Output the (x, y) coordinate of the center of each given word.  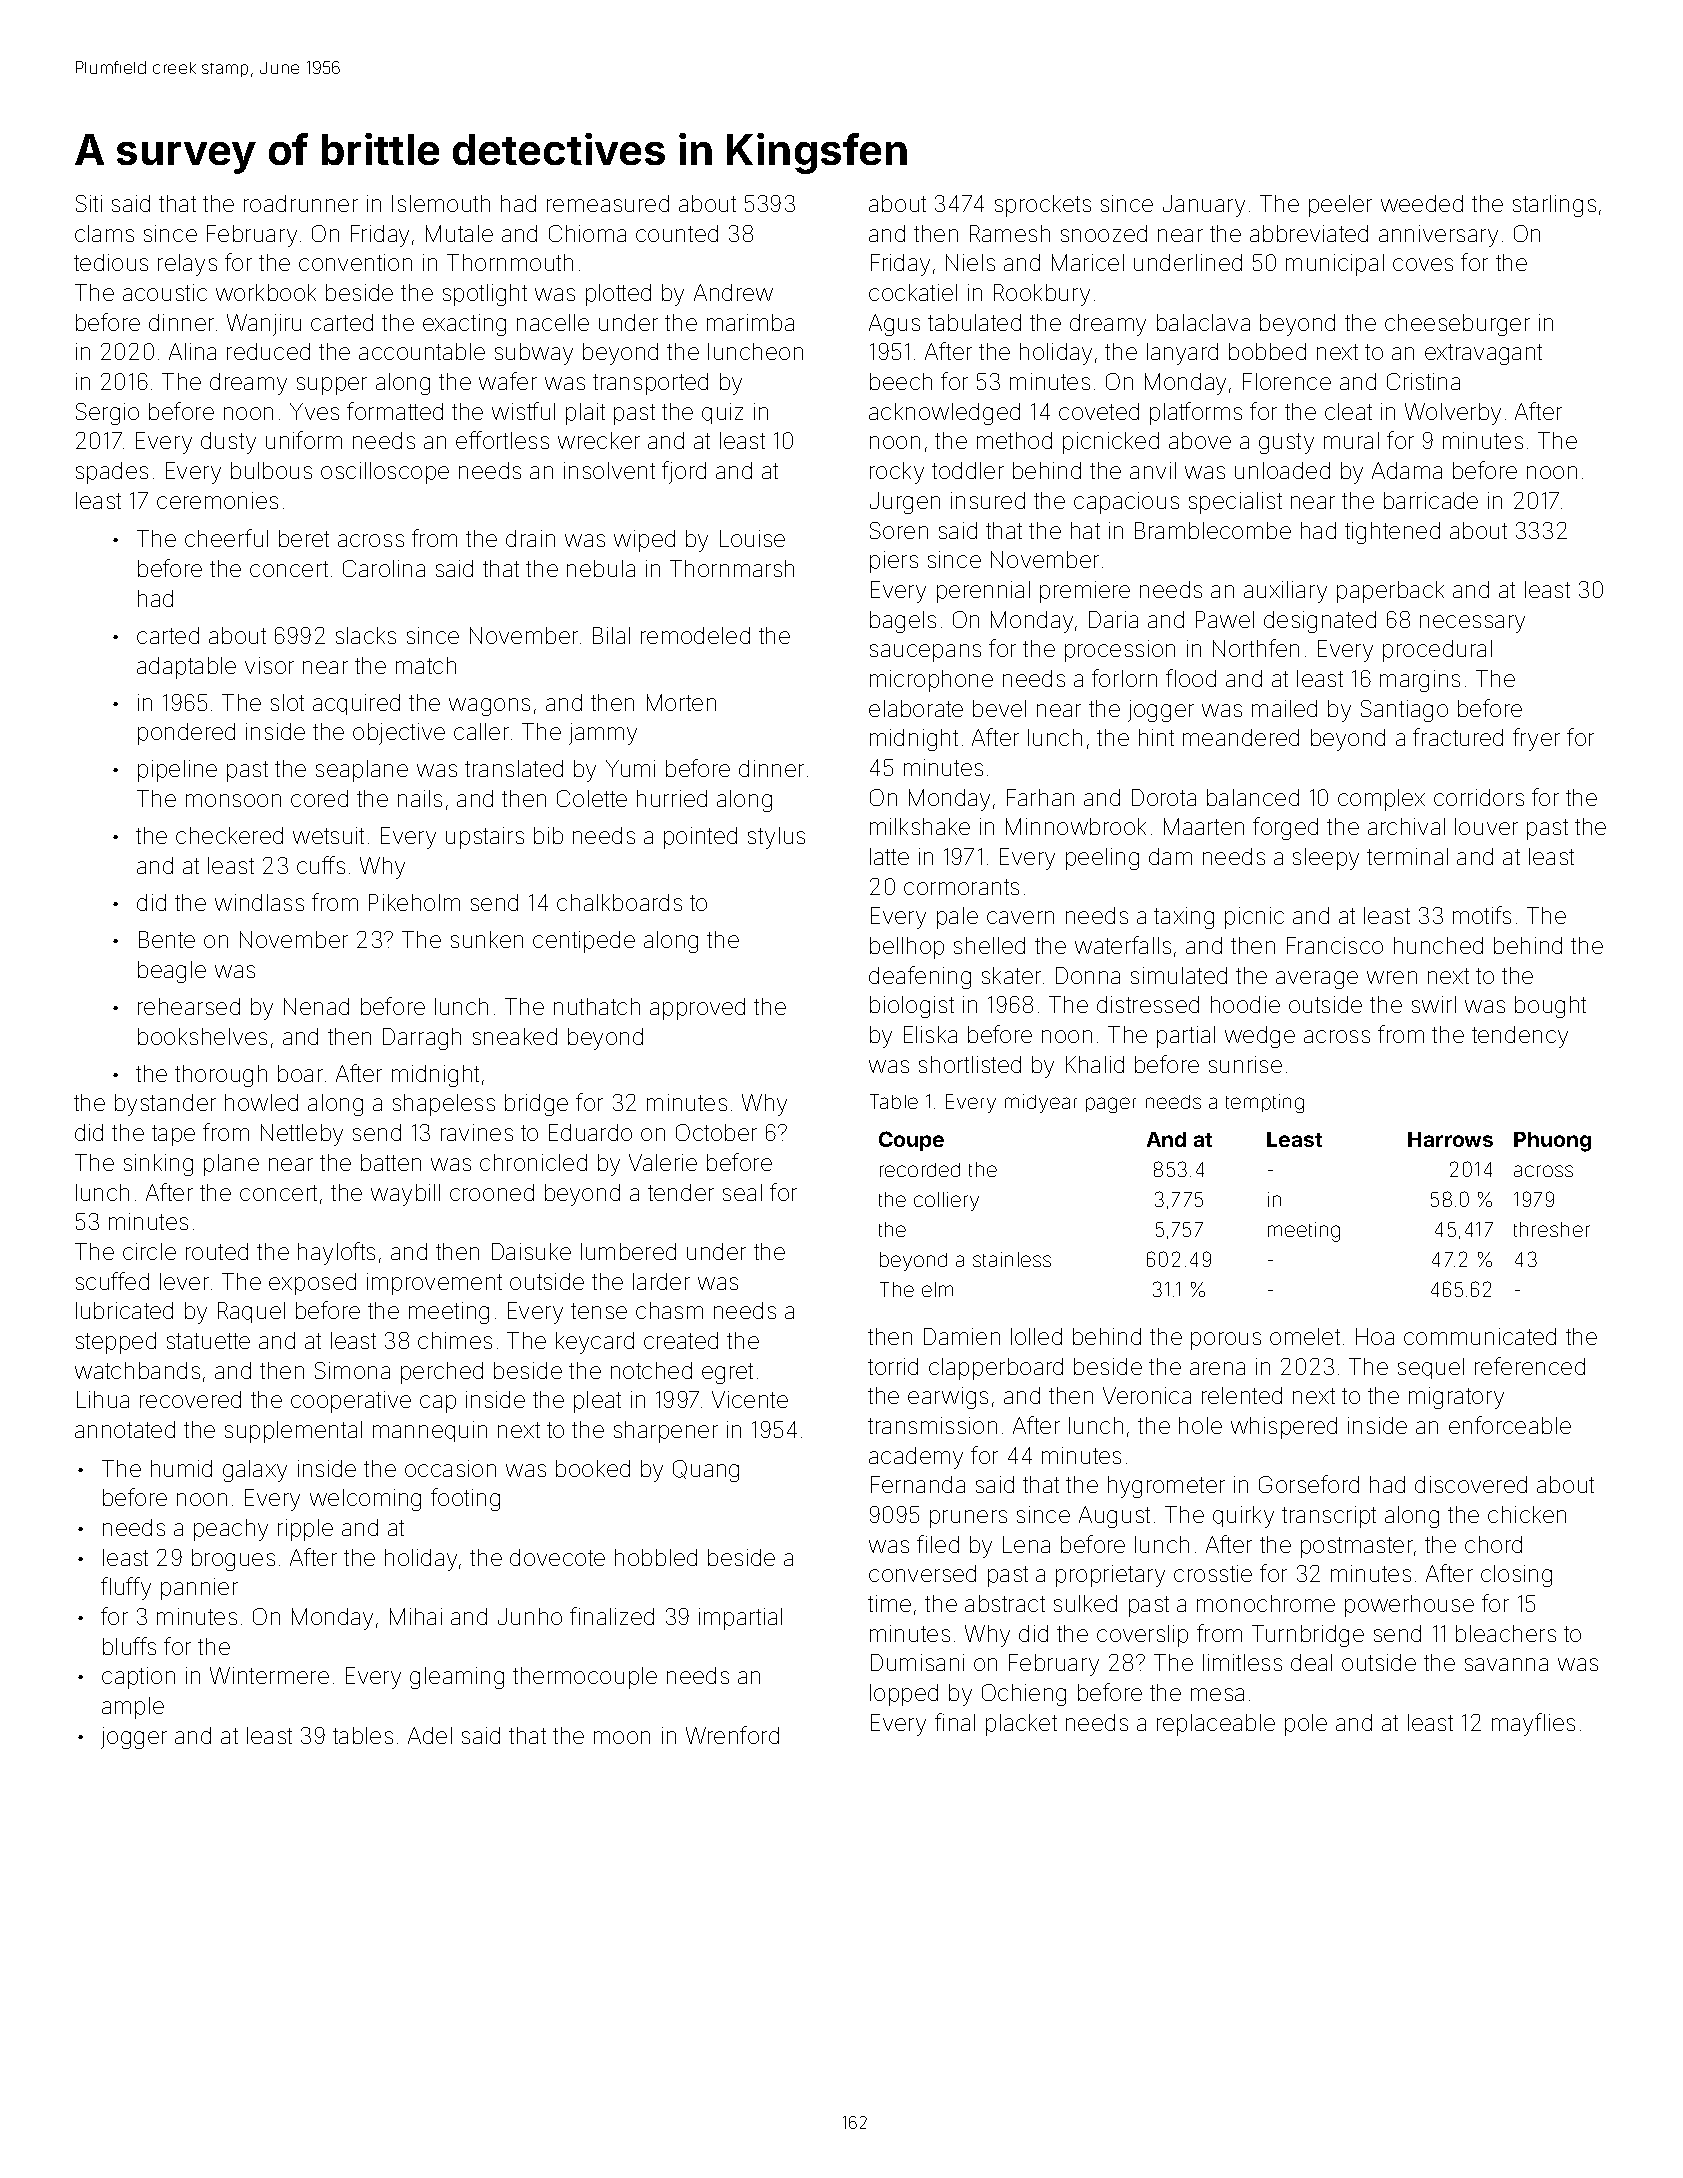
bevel (999, 708)
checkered (229, 835)
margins (1420, 681)
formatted (395, 411)
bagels (903, 622)
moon (622, 1737)
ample (133, 1708)
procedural (1437, 651)
